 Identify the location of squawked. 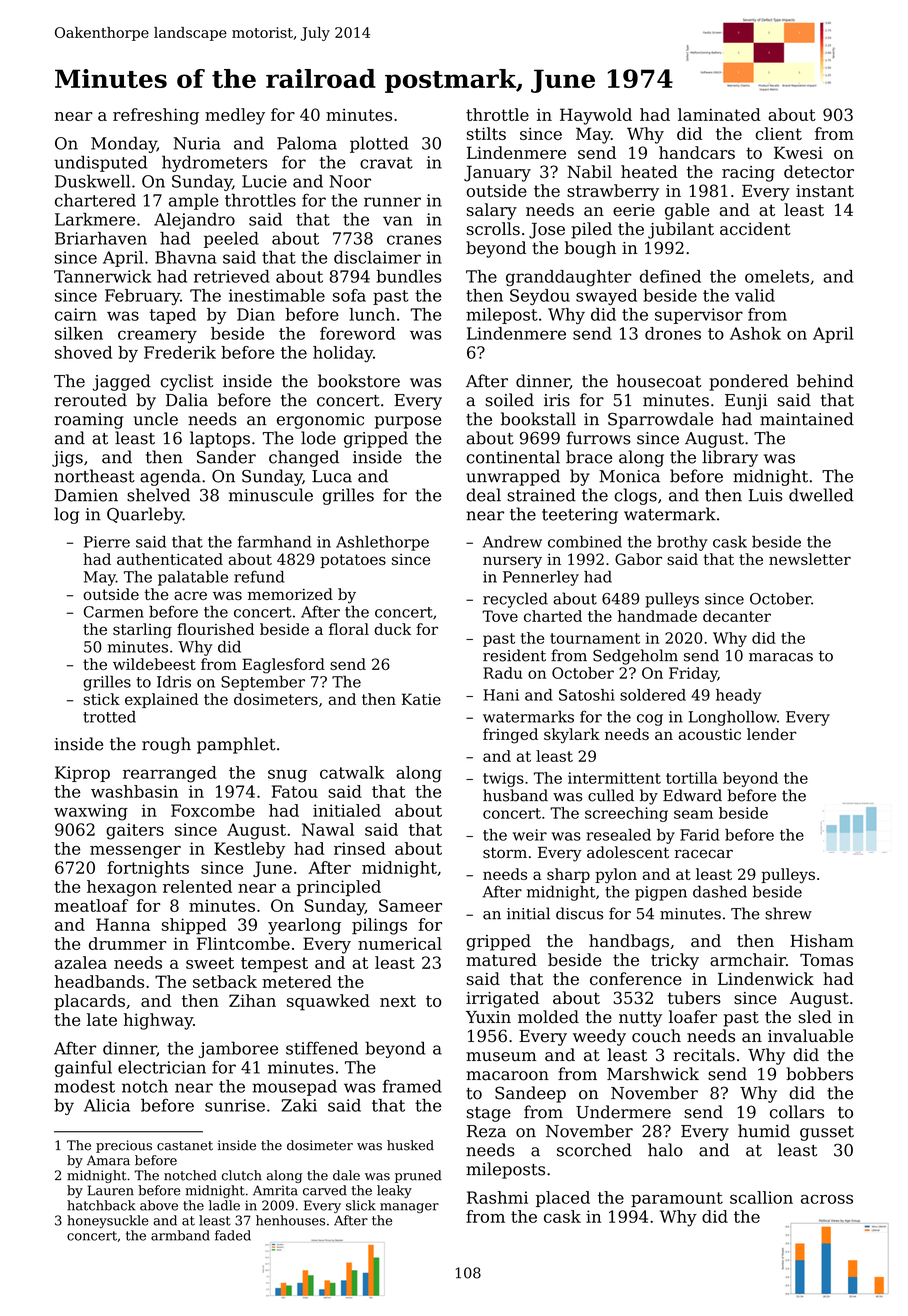
(328, 1002).
